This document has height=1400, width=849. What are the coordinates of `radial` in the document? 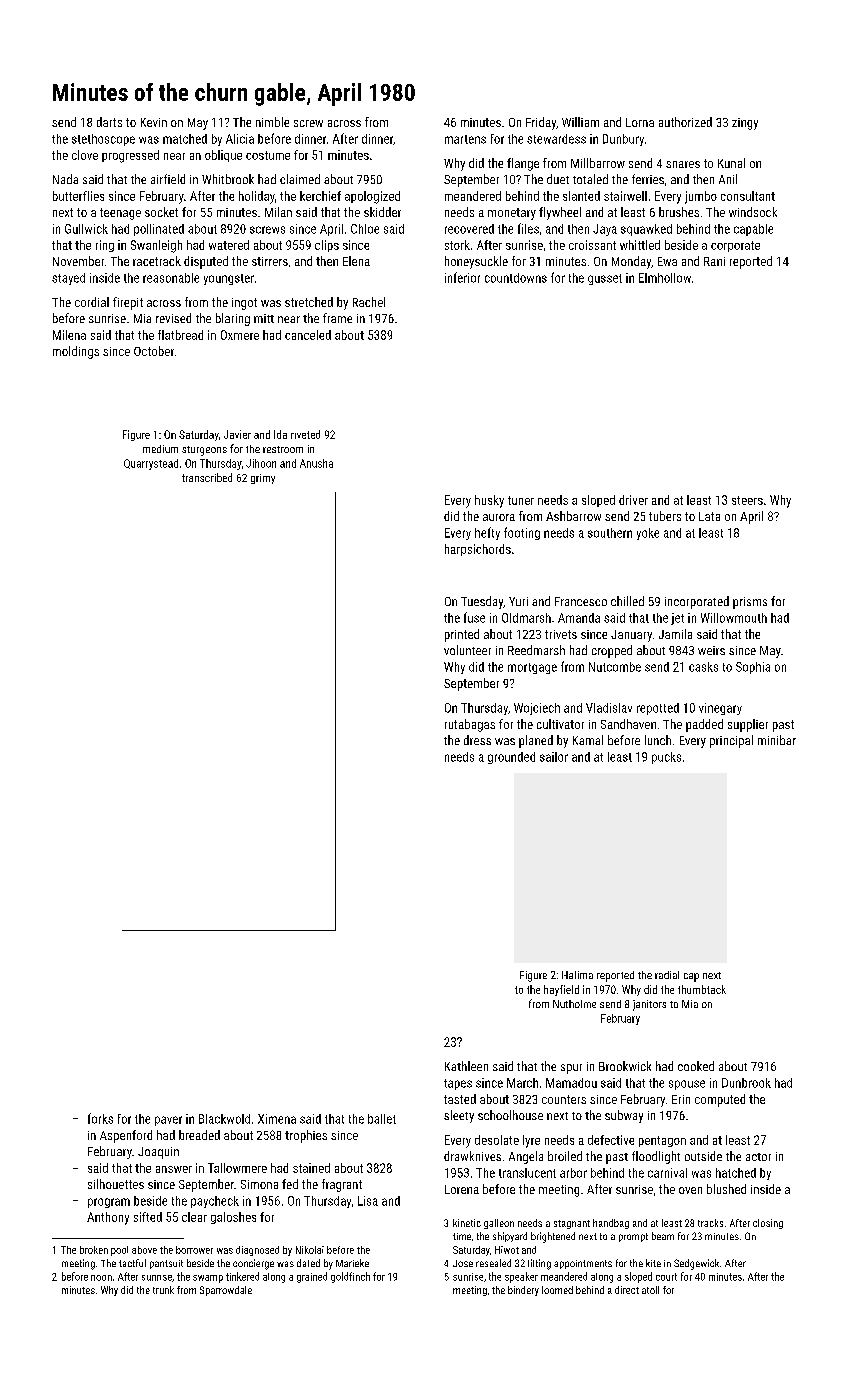 It's located at (667, 975).
